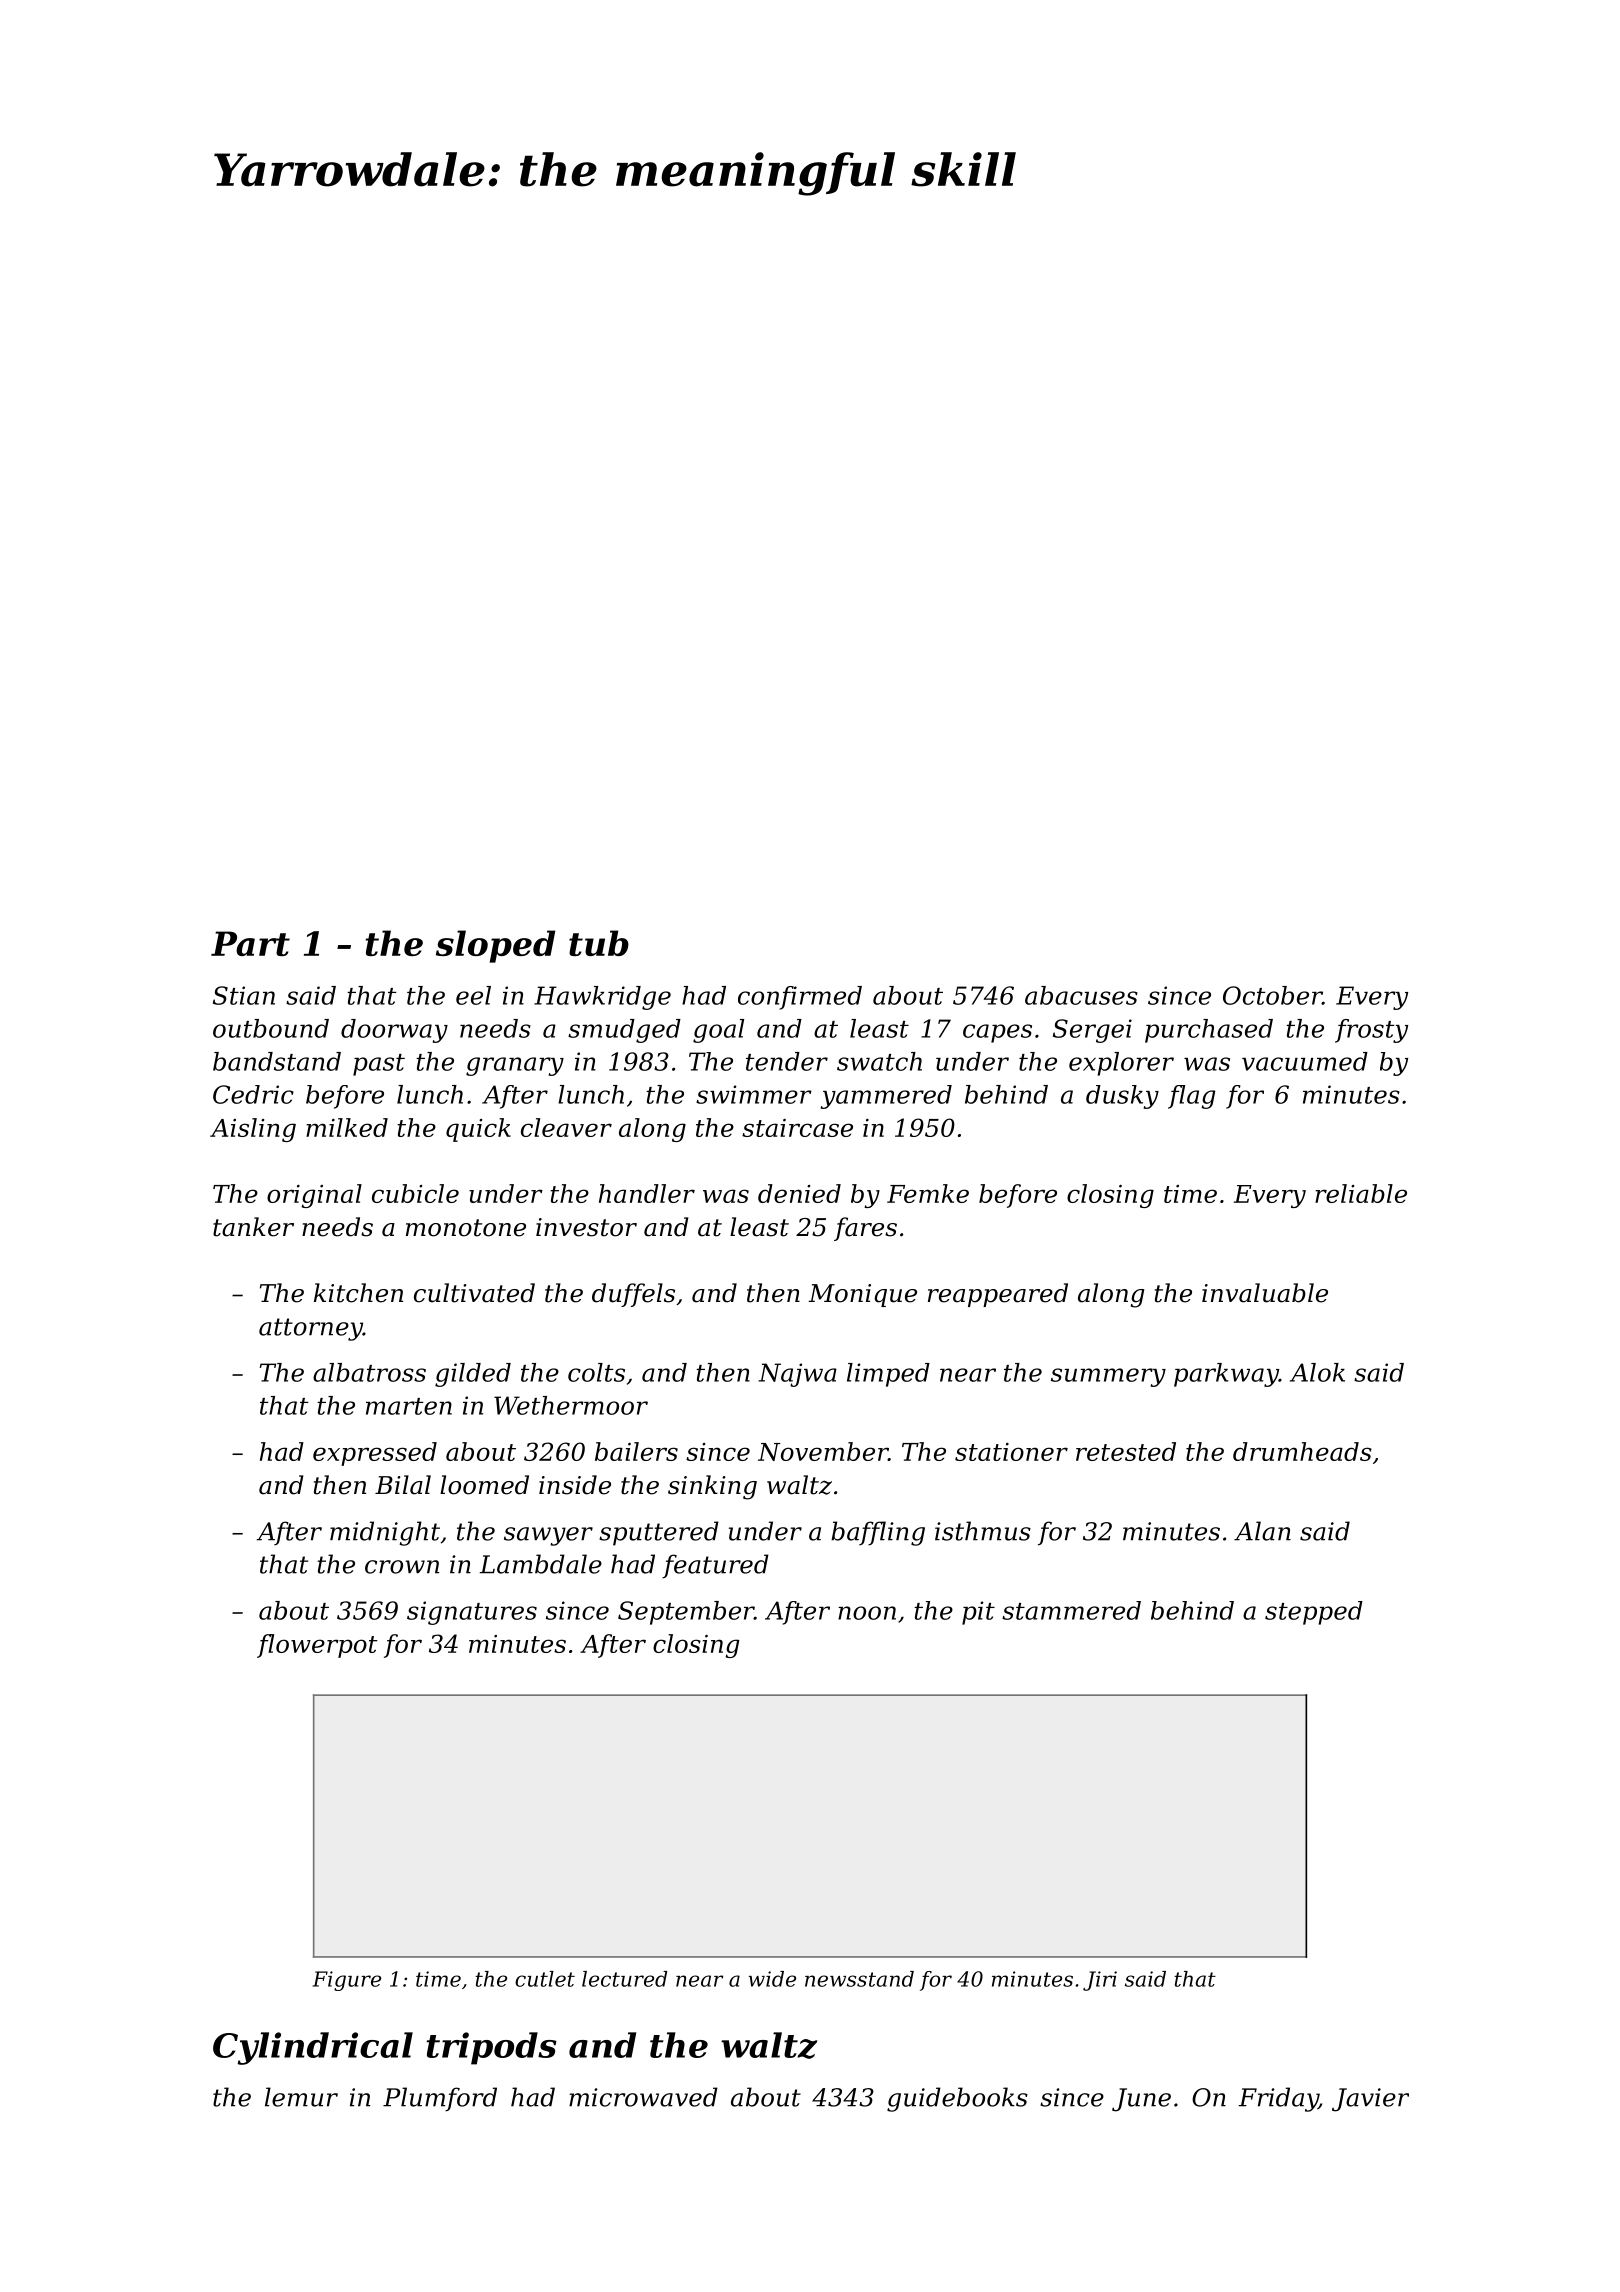 The image size is (1620, 2292). What do you see at coordinates (599, 943) in the screenshot?
I see `tub` at bounding box center [599, 943].
